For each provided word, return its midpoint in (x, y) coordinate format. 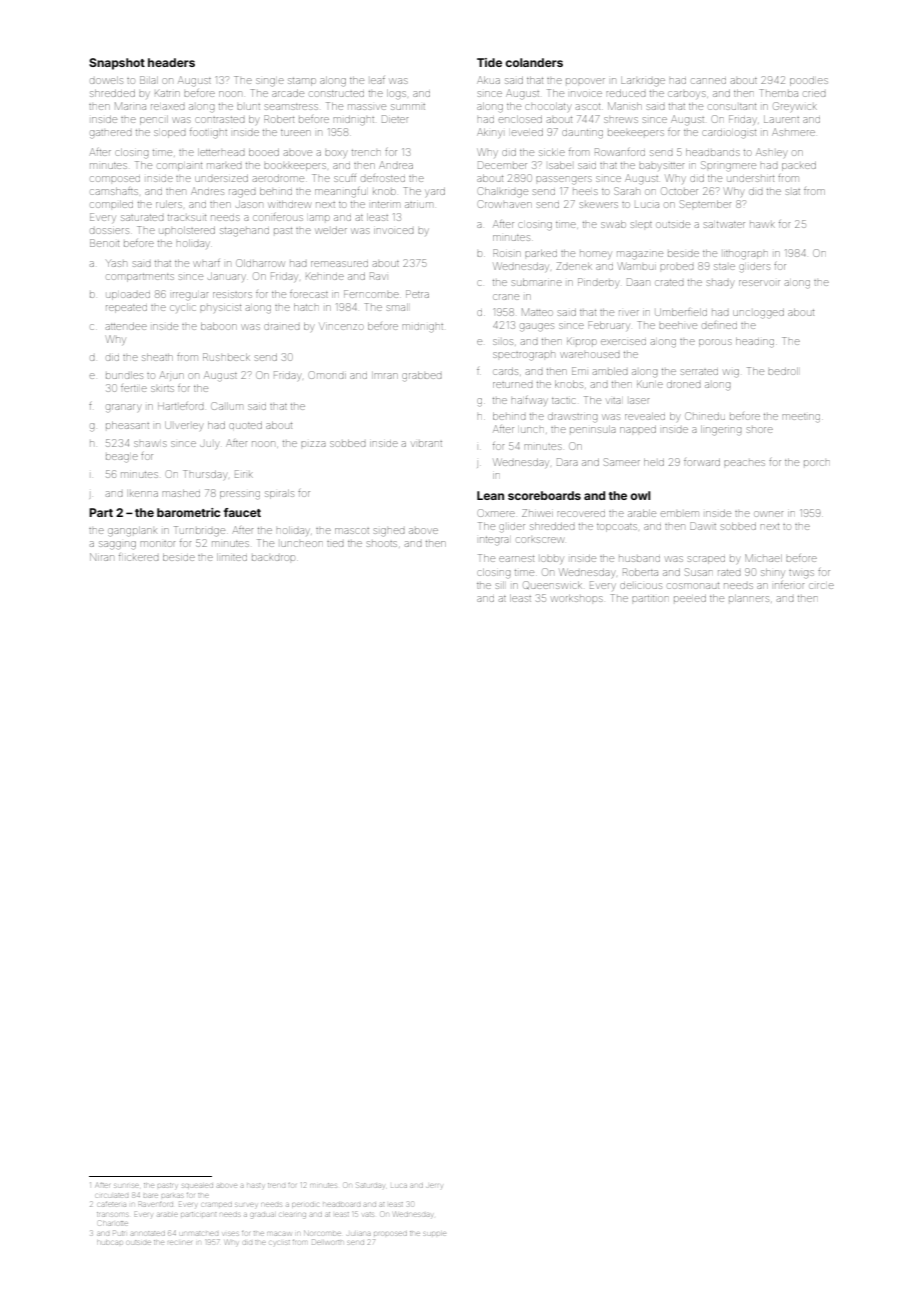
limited (232, 557)
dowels (107, 80)
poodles (809, 81)
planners (749, 598)
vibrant (427, 444)
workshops (577, 598)
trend (276, 1185)
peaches (744, 463)
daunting (582, 134)
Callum (227, 406)
